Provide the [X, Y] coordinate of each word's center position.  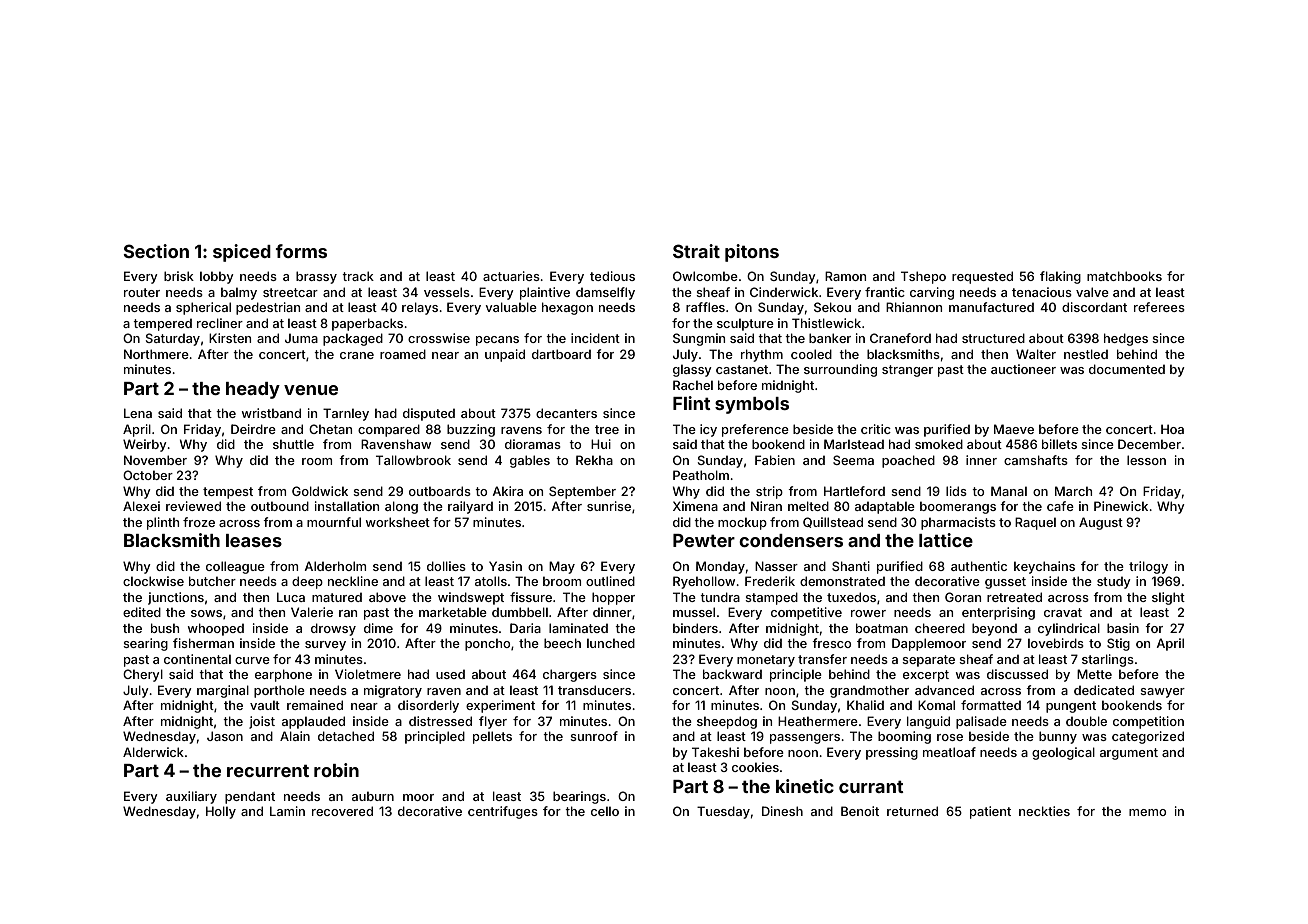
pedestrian [268, 308]
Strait [696, 251]
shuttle [293, 444]
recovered [342, 811]
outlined [610, 581]
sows [206, 613]
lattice [946, 540]
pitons [752, 253]
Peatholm [701, 475]
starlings [1108, 660]
